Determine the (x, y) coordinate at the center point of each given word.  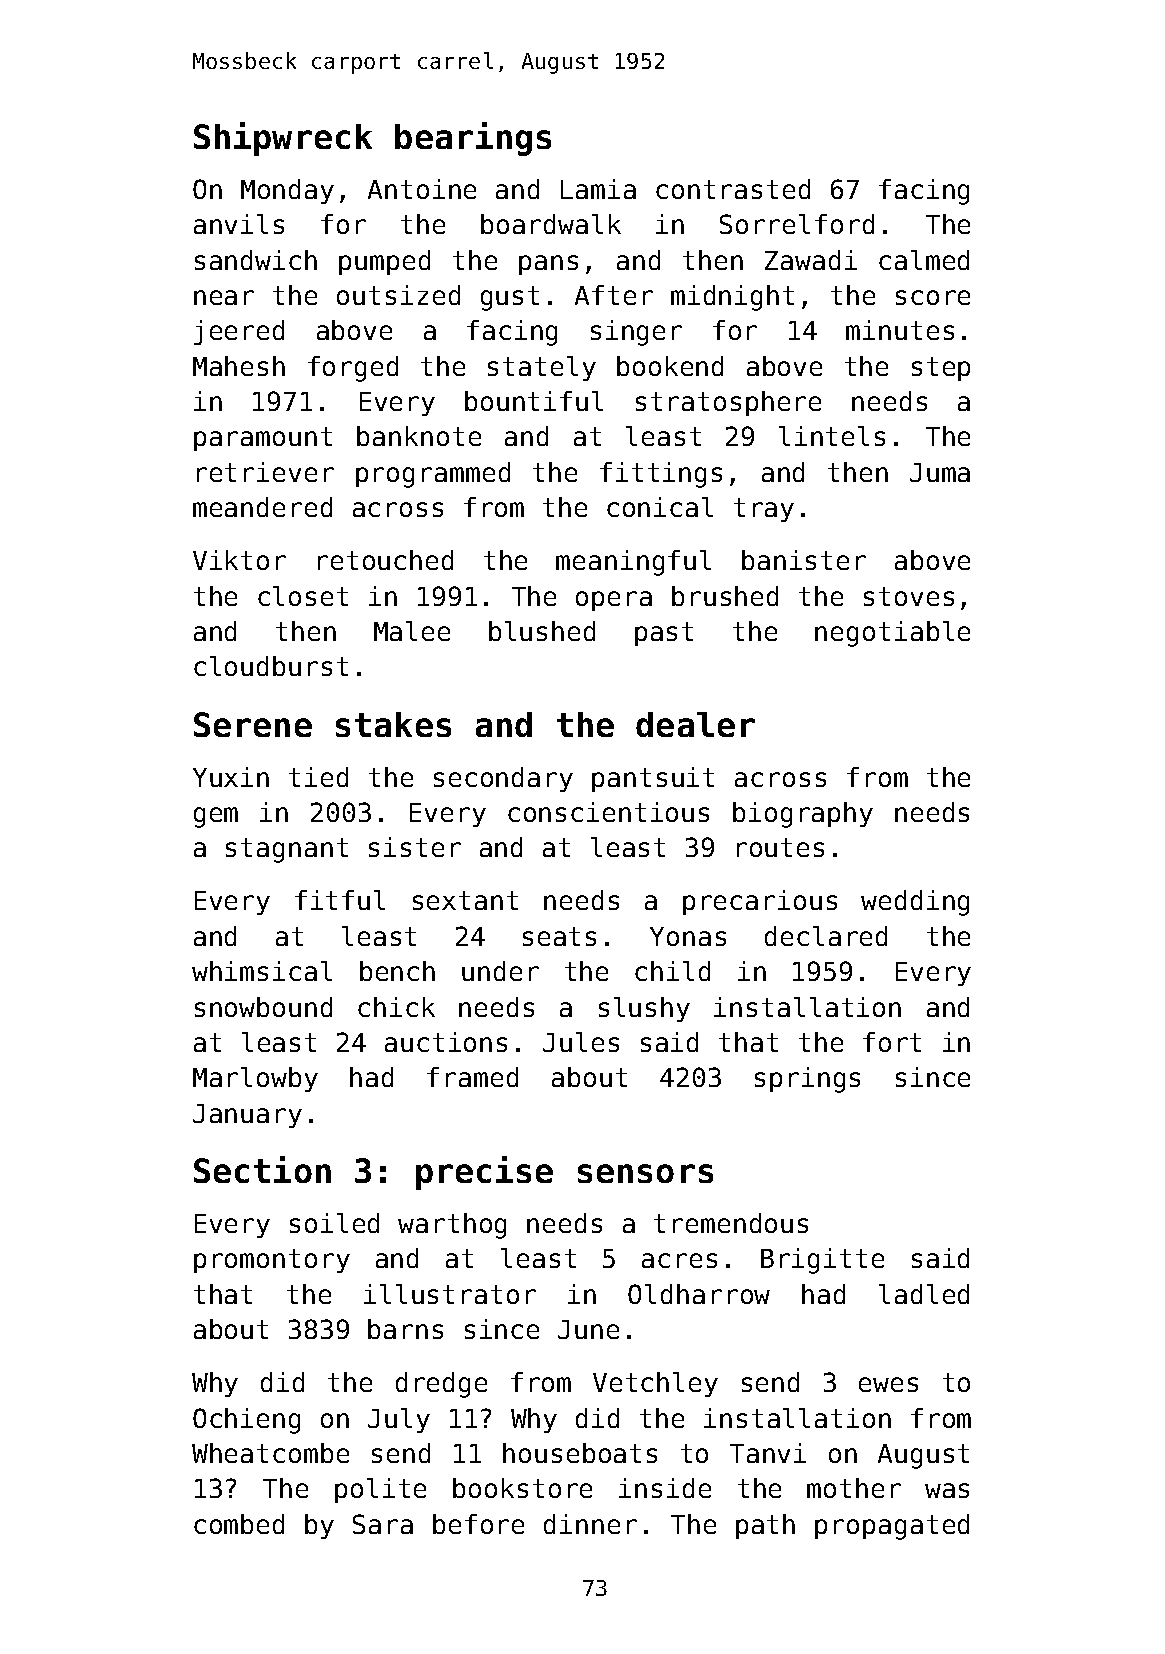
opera (614, 601)
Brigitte (822, 1261)
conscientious (608, 812)
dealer (695, 724)
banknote (419, 436)
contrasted (733, 189)
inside (665, 1488)
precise (484, 1173)
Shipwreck (283, 139)
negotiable (892, 634)
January (247, 1116)
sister (415, 847)
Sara (383, 1524)
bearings (473, 139)
